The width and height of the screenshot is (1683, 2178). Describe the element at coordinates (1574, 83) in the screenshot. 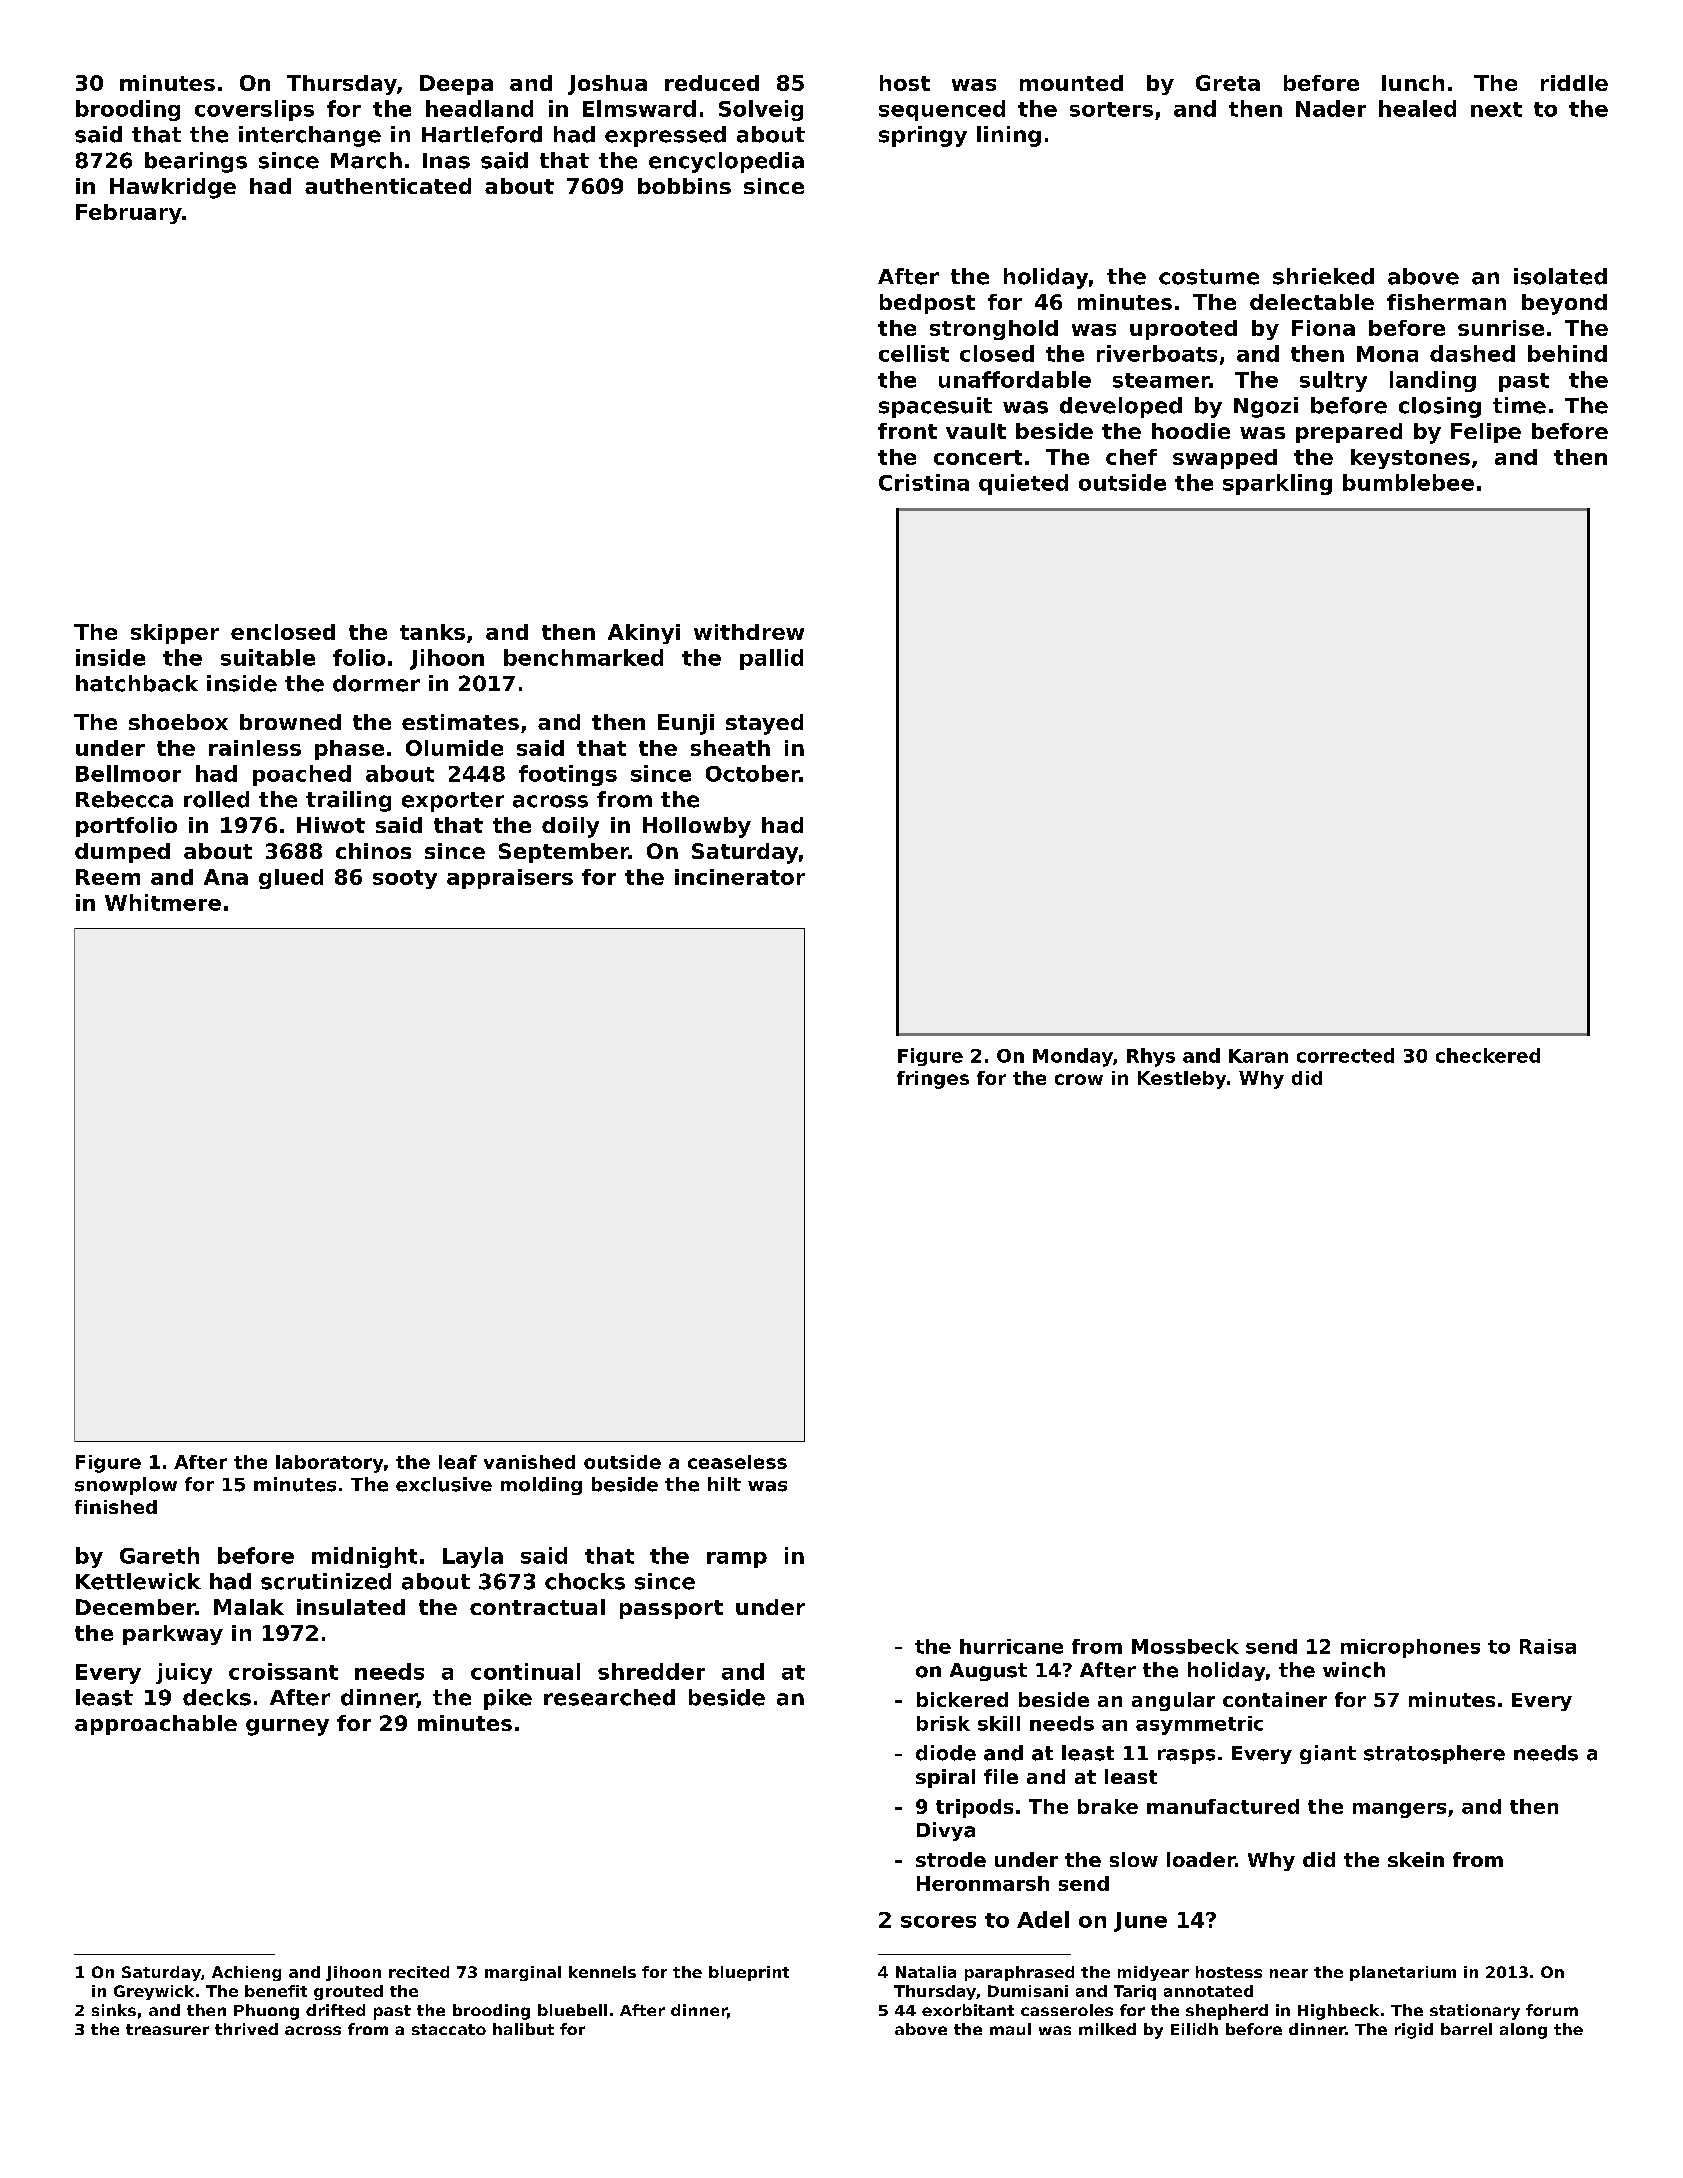

I see `riddle` at that location.
